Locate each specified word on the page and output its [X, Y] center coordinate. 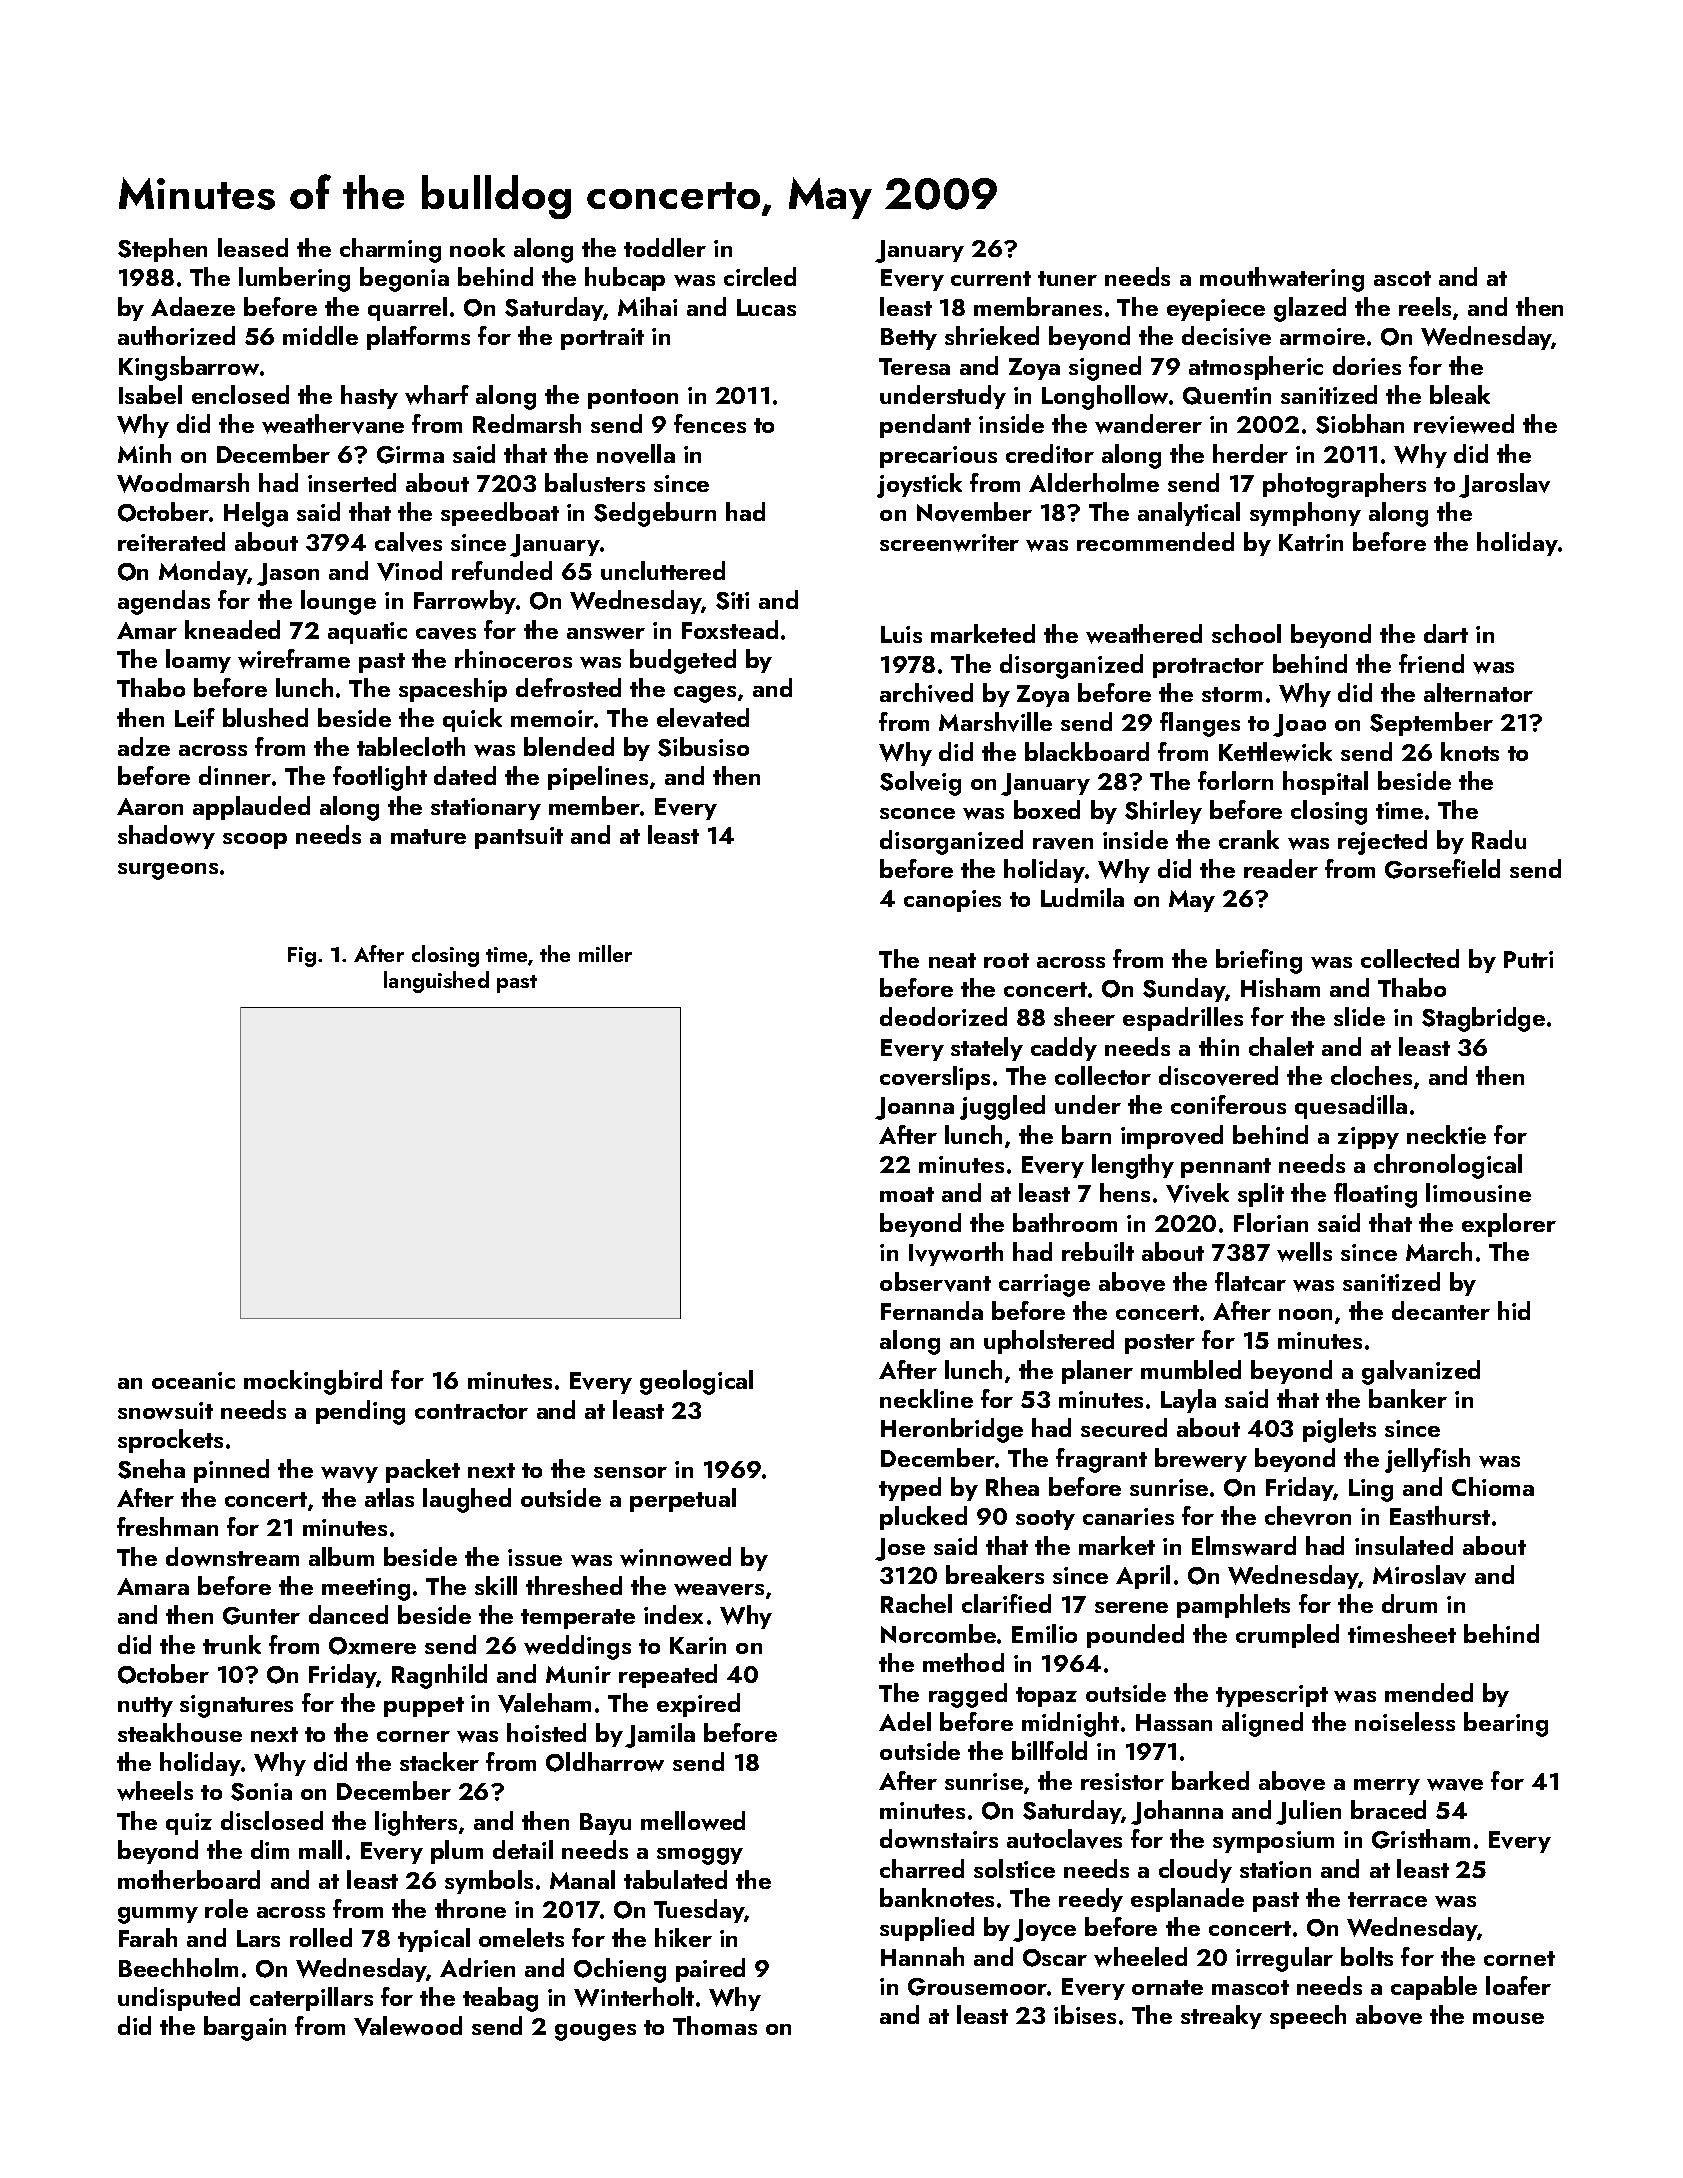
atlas [389, 1497]
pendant [925, 426]
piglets [1339, 1430]
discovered [1218, 1076]
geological [696, 1382]
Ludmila [1082, 897]
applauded [251, 808]
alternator [1478, 692]
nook [477, 247]
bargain [245, 2028]
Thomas [715, 2025]
